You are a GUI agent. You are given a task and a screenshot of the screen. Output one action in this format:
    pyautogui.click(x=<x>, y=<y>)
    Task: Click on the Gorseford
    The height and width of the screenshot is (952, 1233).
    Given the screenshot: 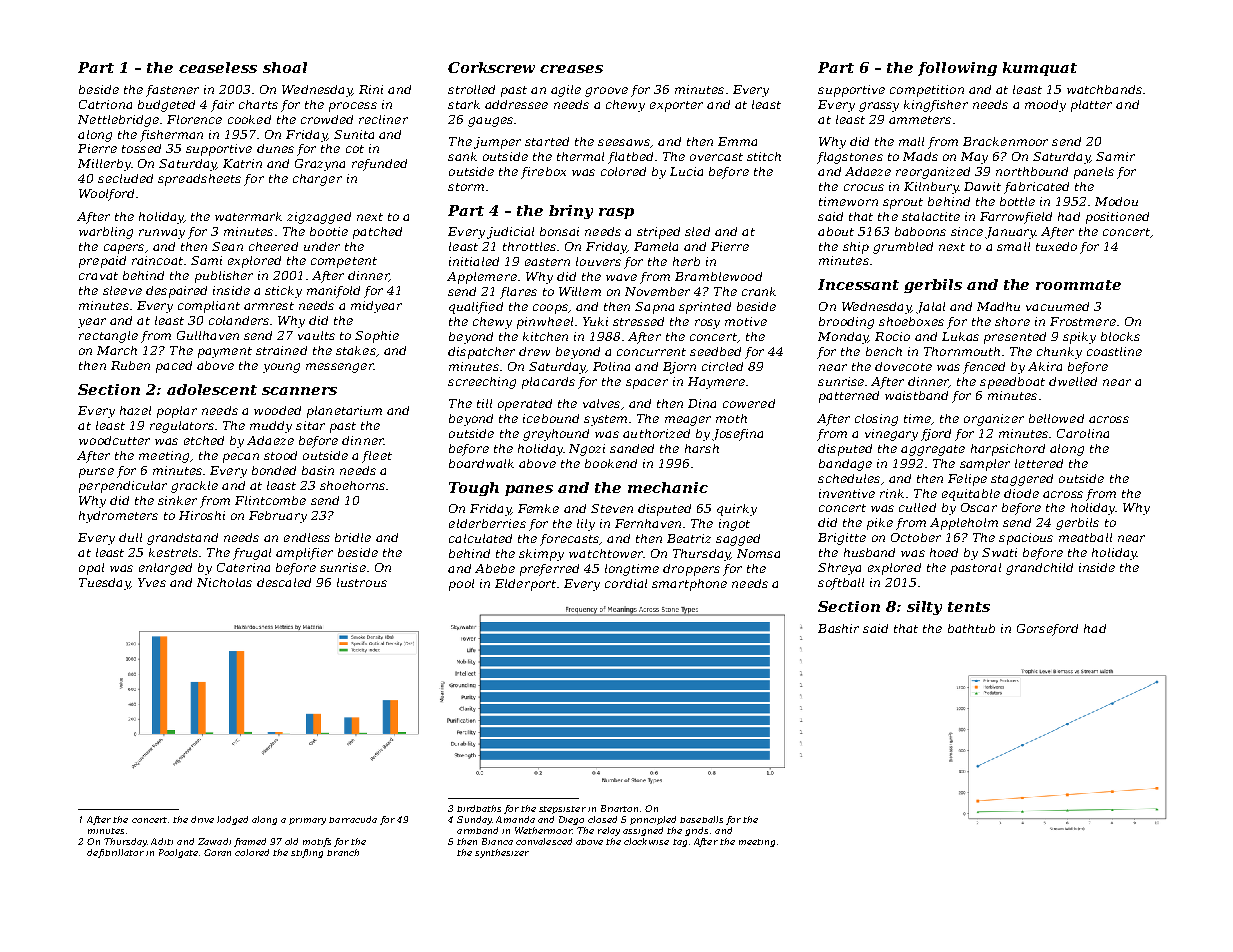 What is the action you would take?
    pyautogui.click(x=1047, y=630)
